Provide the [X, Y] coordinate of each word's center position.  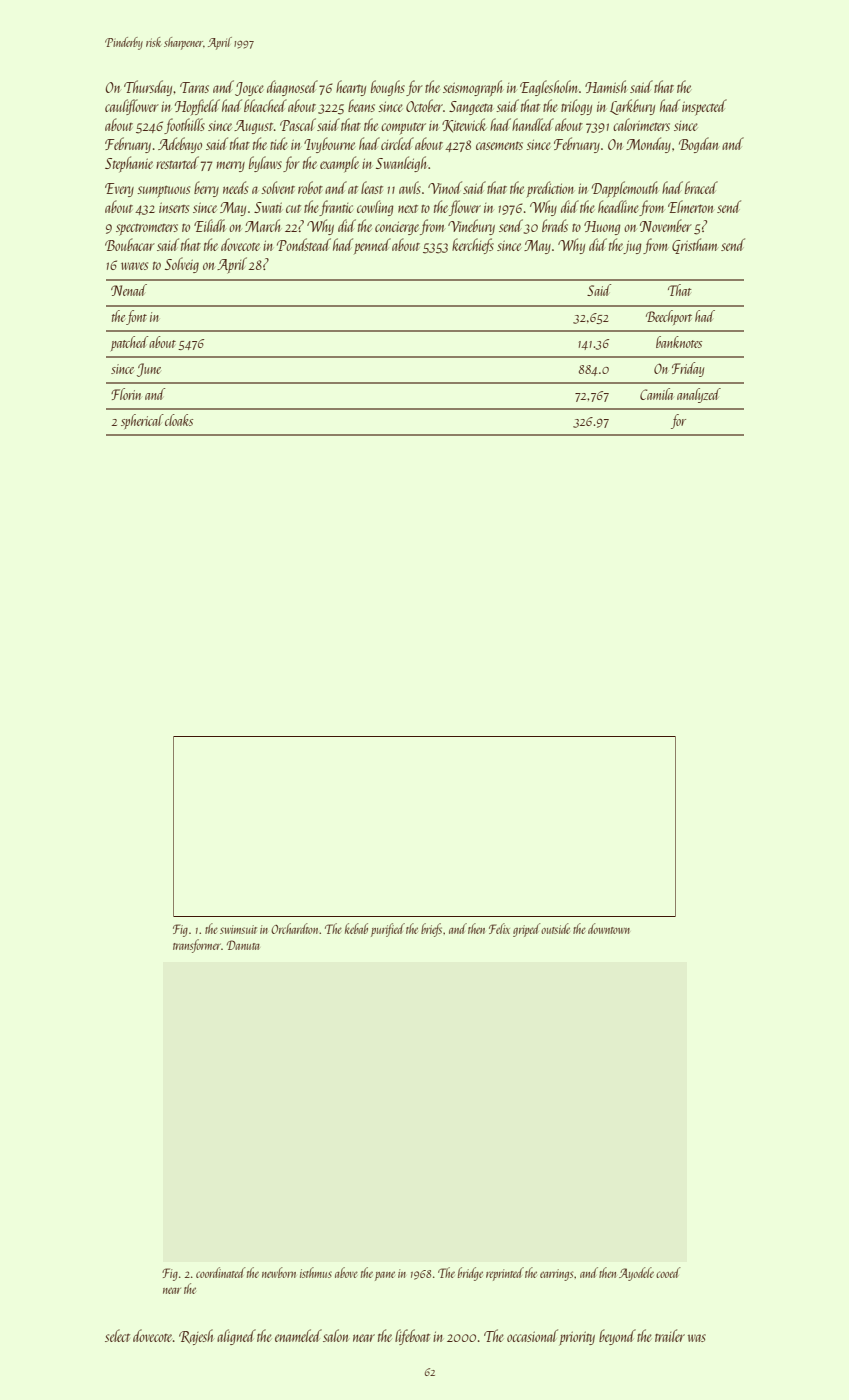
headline [618, 206]
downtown [609, 928]
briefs [431, 930]
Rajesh [196, 1337]
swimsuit [238, 929]
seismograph [472, 88]
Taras [194, 87]
